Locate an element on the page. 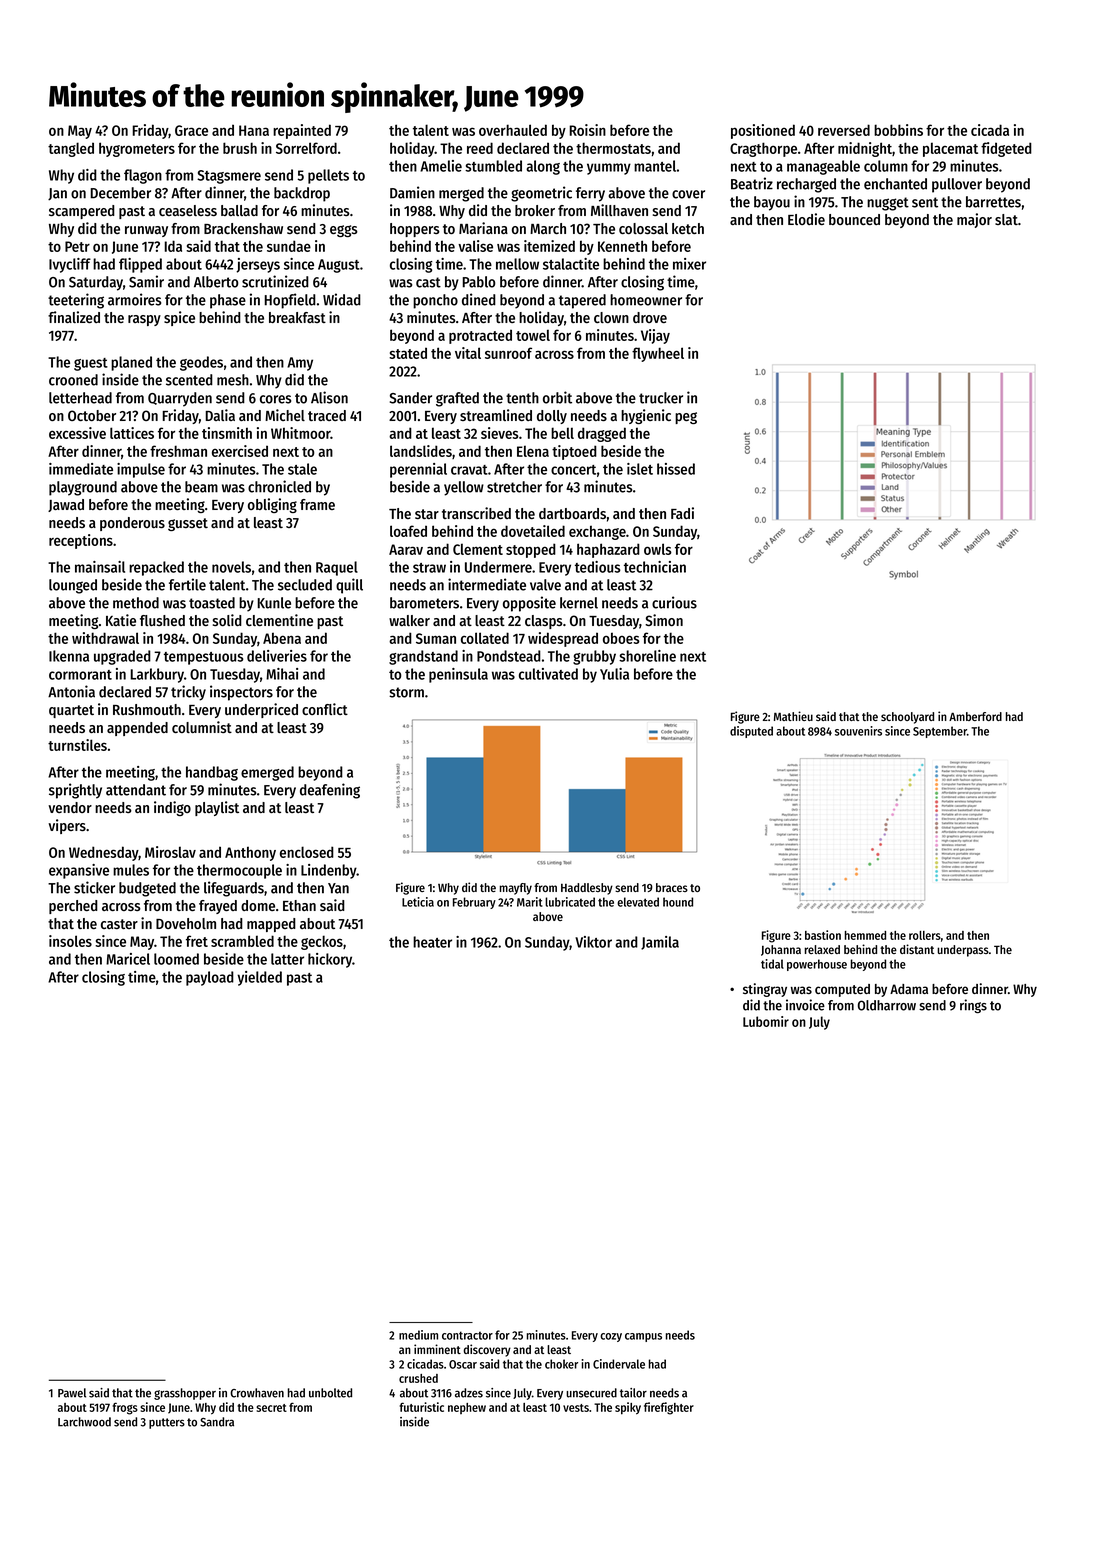 The height and width of the page is (1550, 1096). putters is located at coordinates (167, 1423).
